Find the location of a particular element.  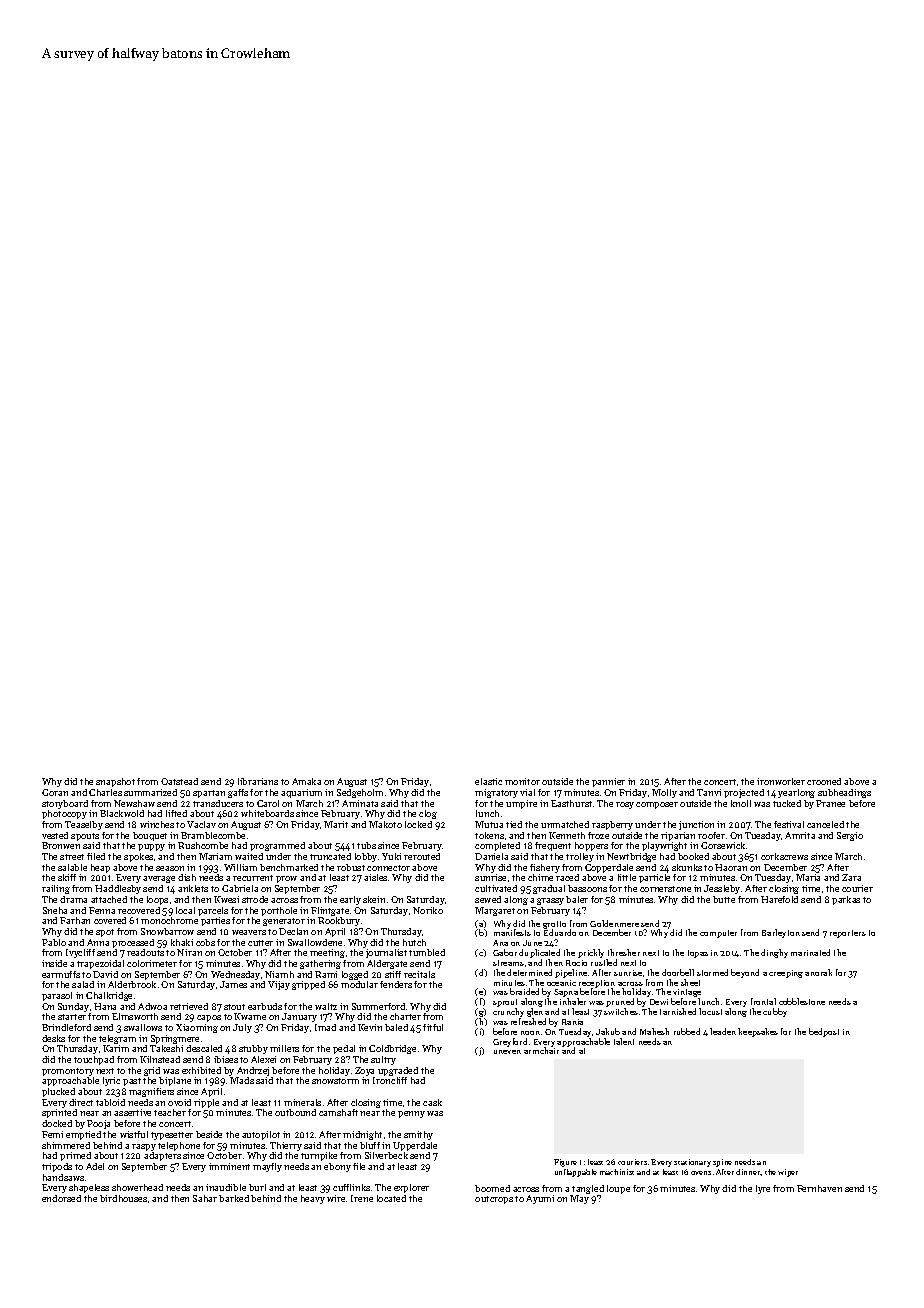

pedal is located at coordinates (344, 1049).
